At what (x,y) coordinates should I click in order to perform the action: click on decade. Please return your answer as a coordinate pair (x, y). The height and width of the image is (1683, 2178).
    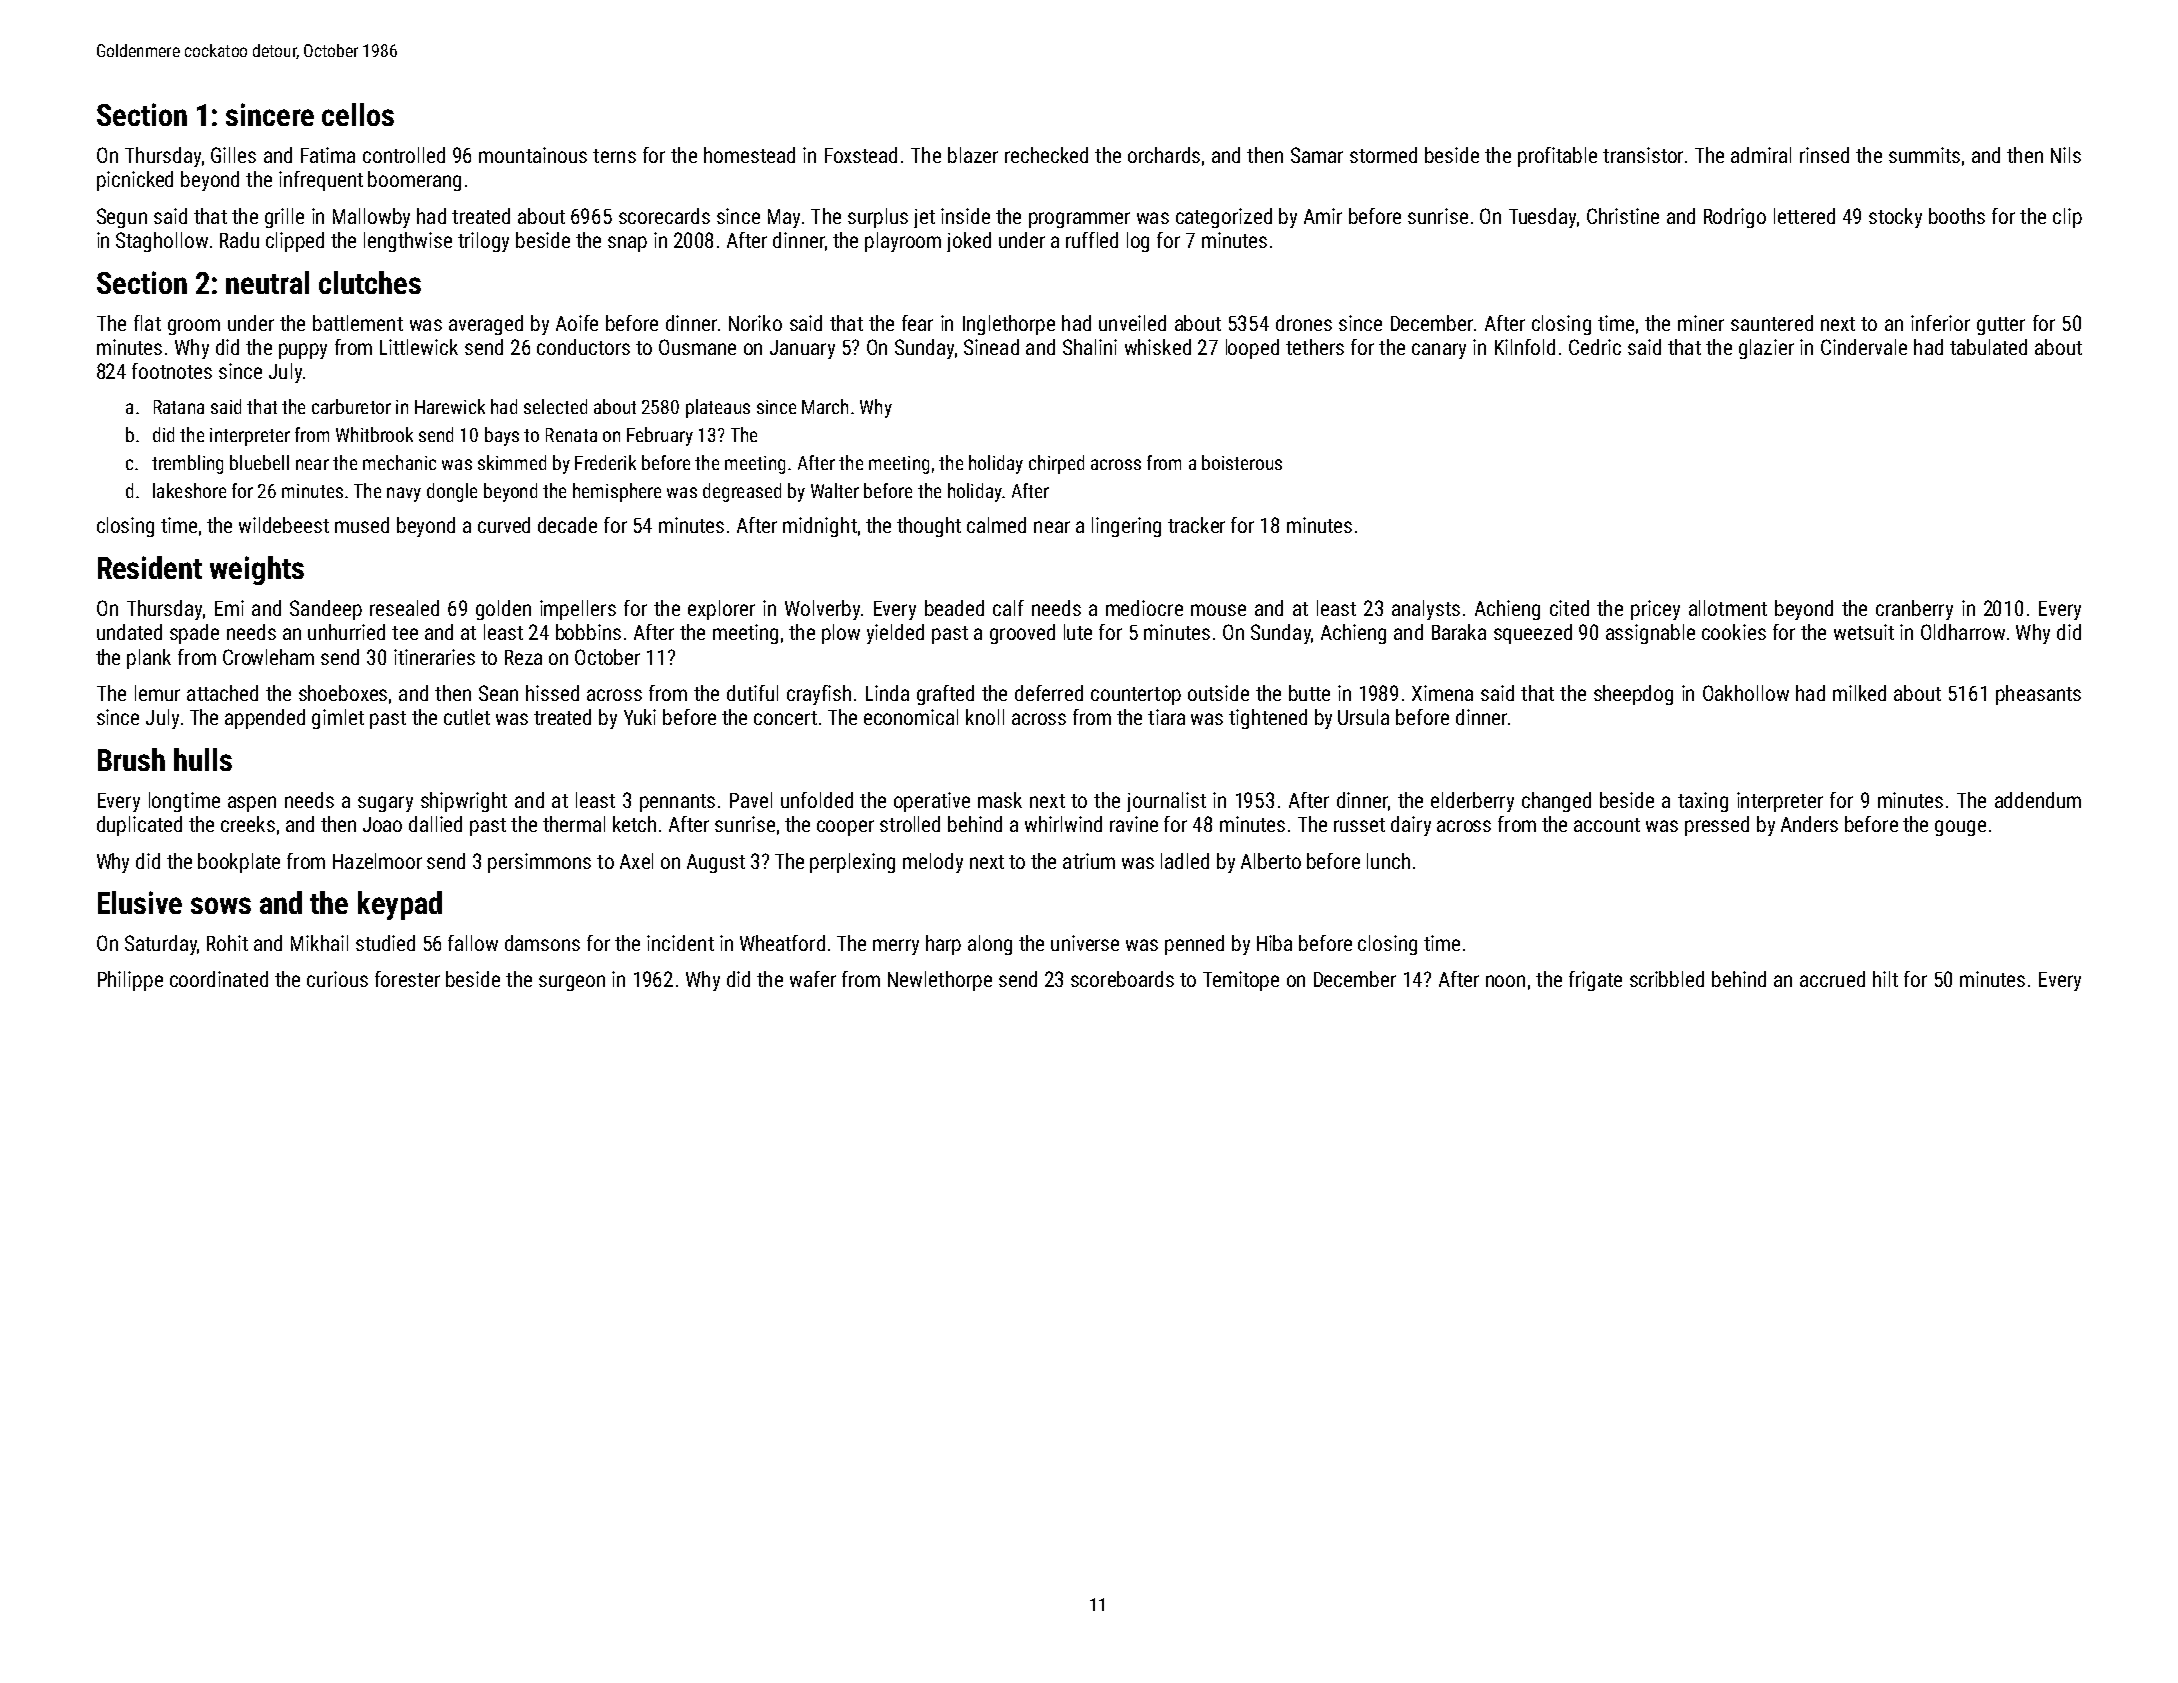
    Looking at the image, I should click on (567, 525).
